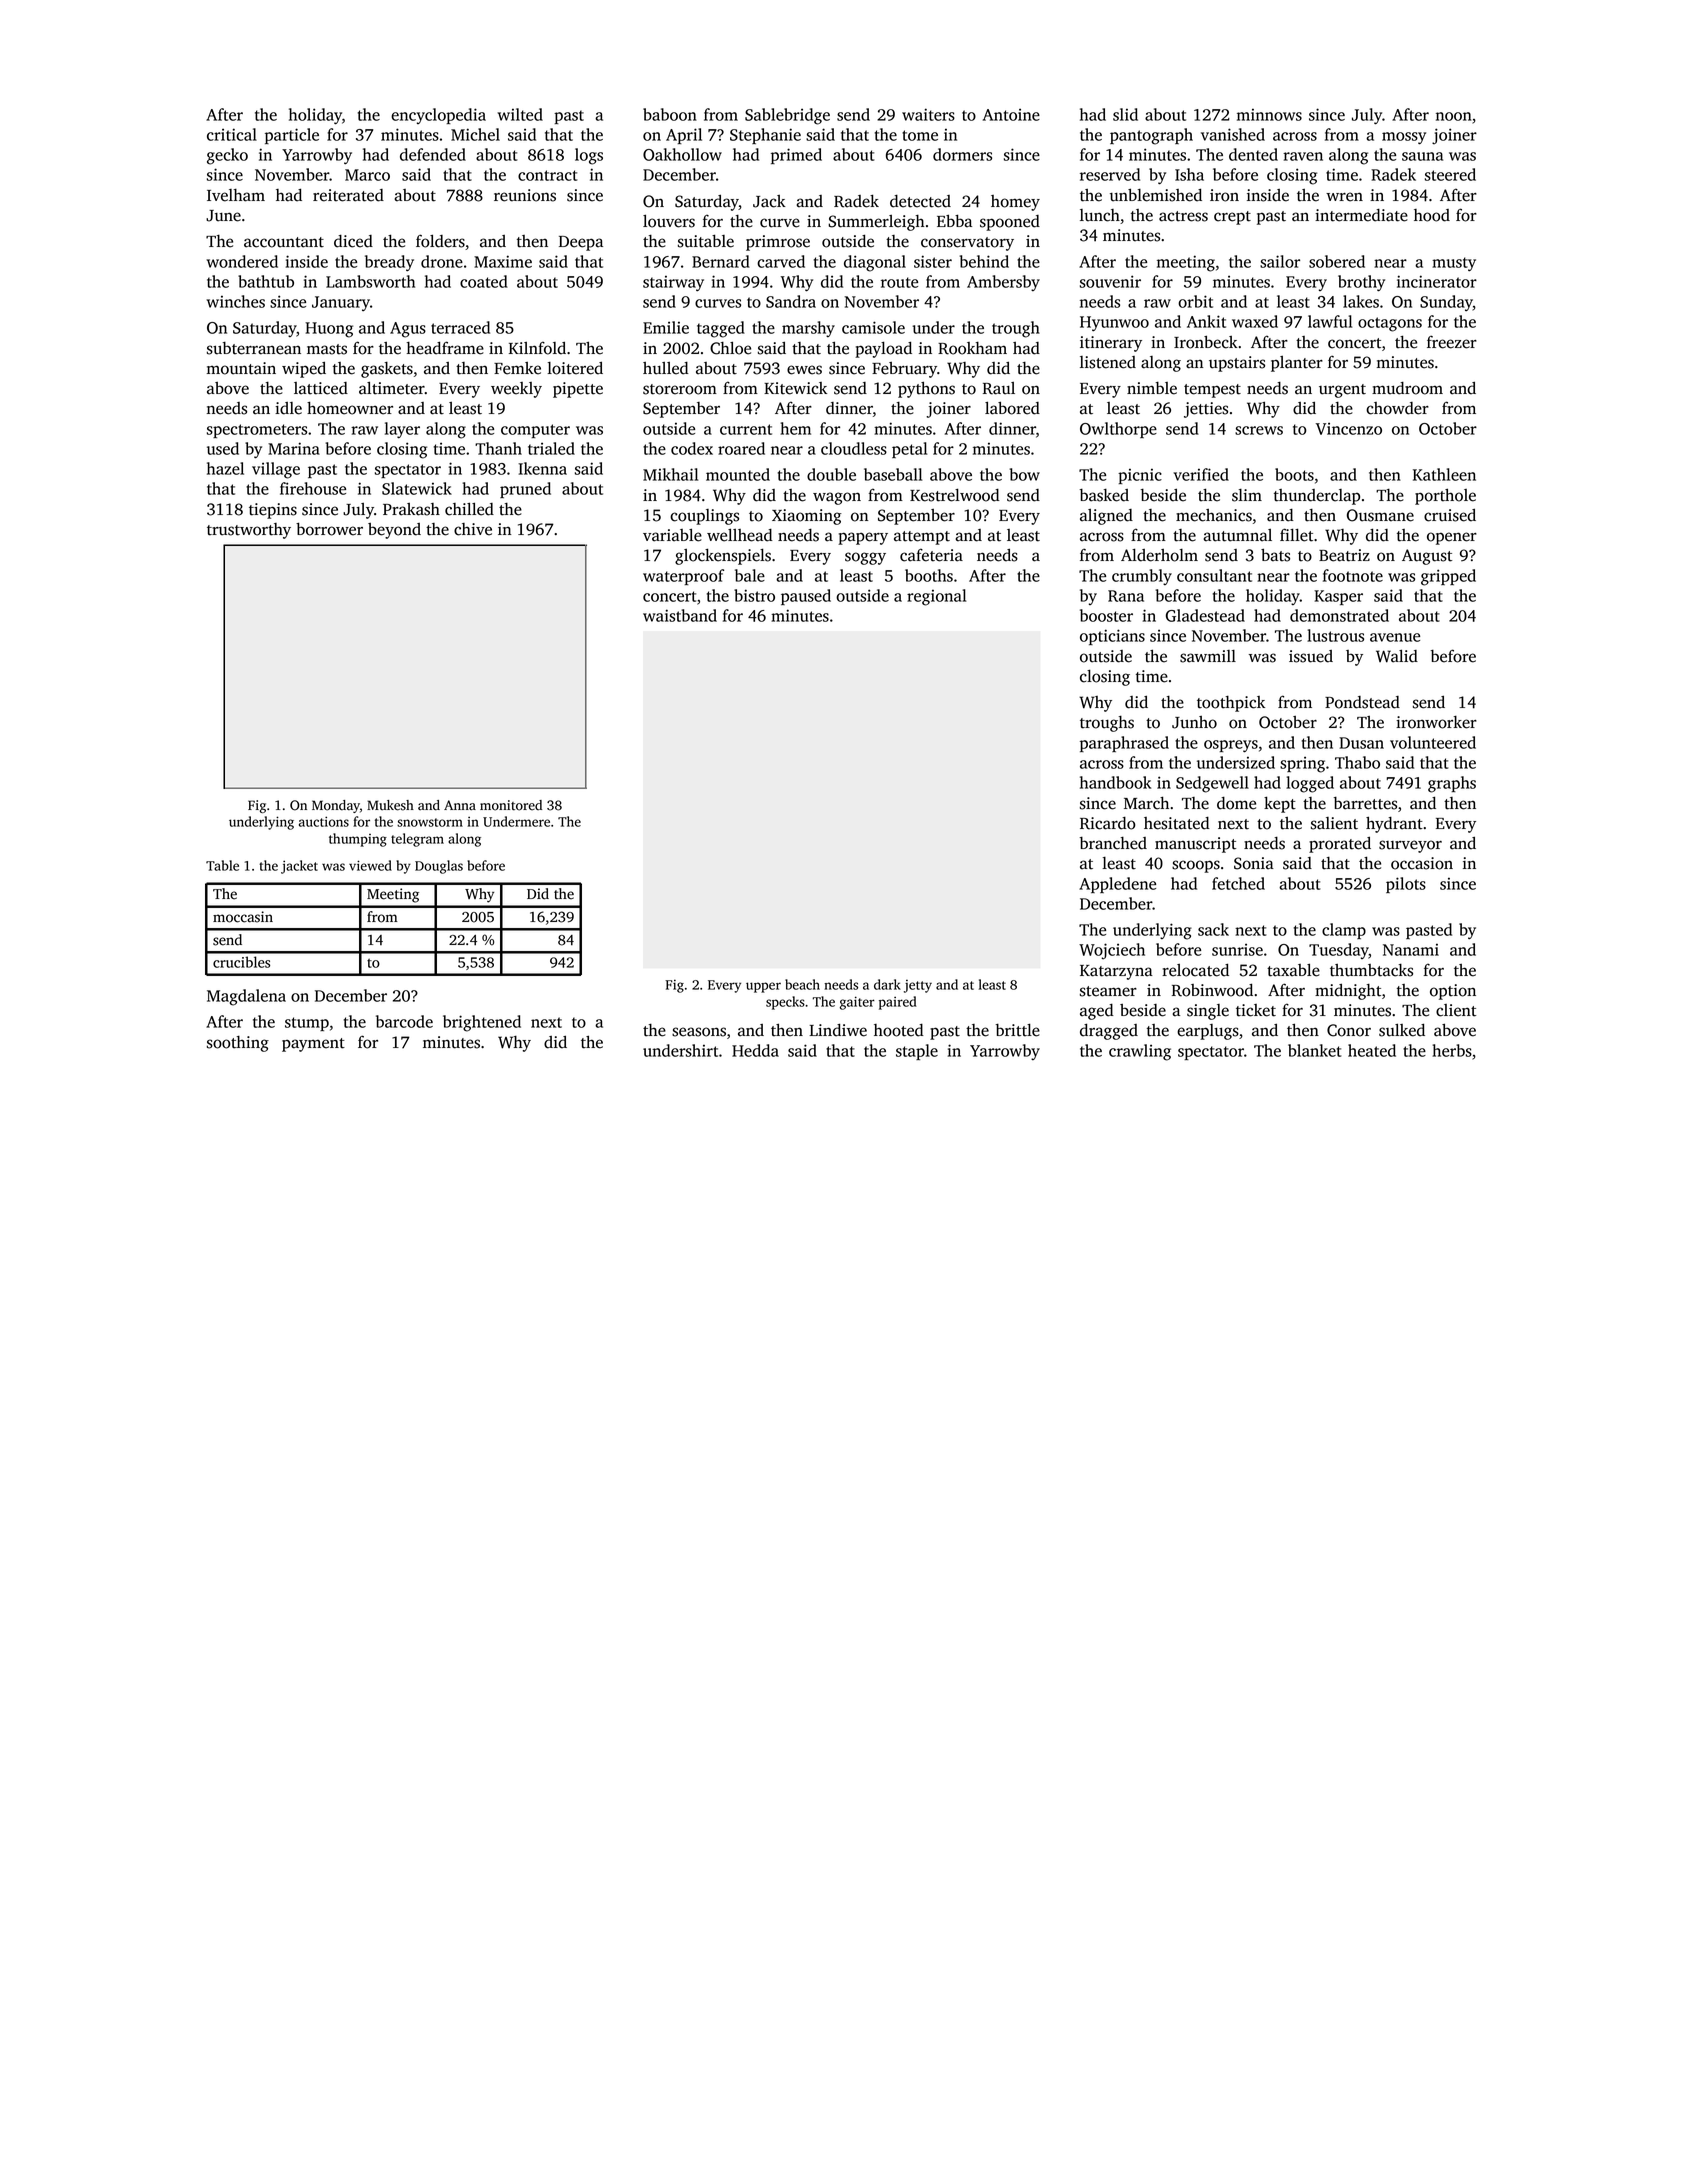 The height and width of the screenshot is (2178, 1683). I want to click on Sablebridge, so click(787, 116).
